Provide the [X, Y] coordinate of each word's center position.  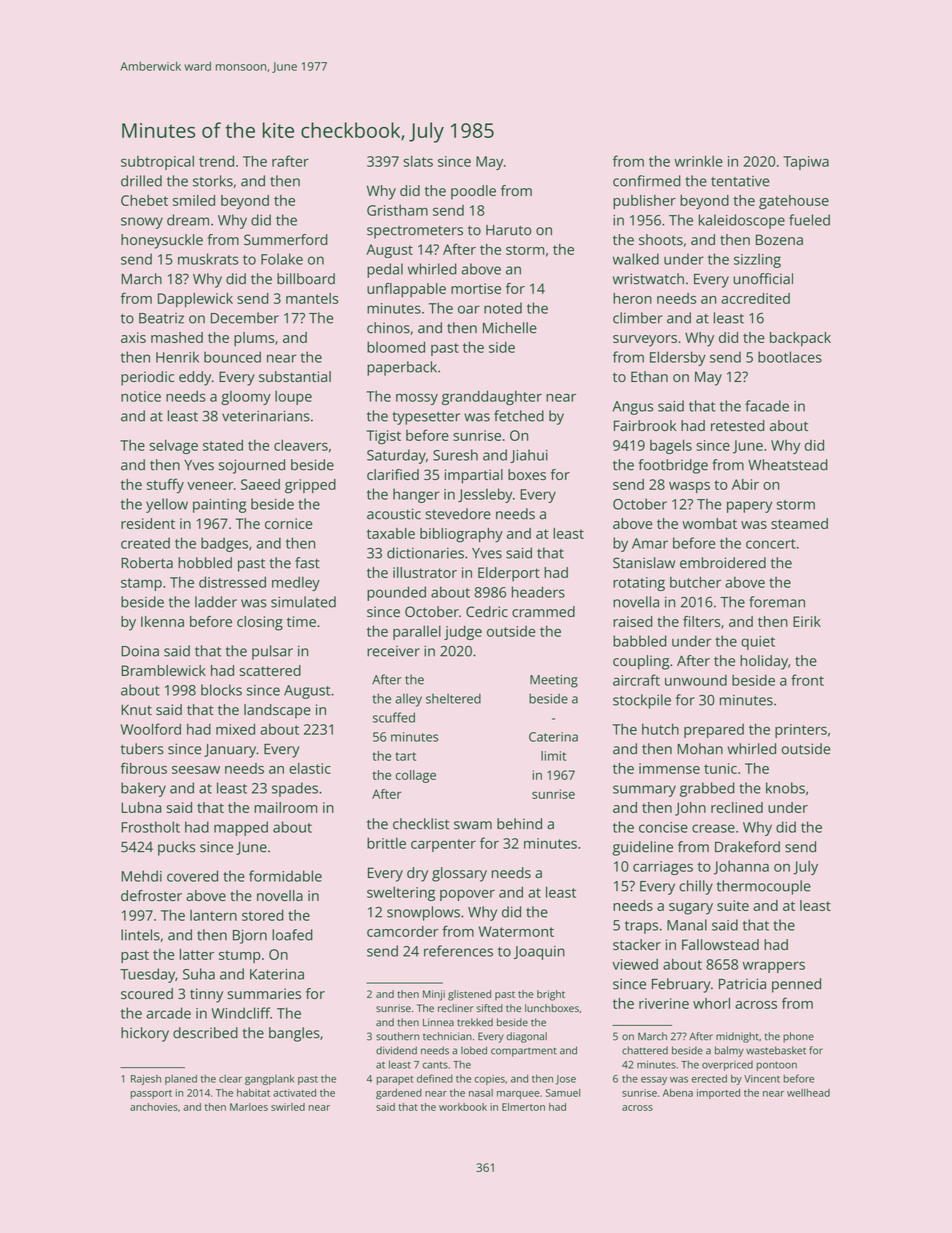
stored [263, 915]
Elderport [509, 574]
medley [296, 583]
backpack [800, 339]
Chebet [144, 200]
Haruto [509, 230]
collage [416, 776]
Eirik [807, 621]
